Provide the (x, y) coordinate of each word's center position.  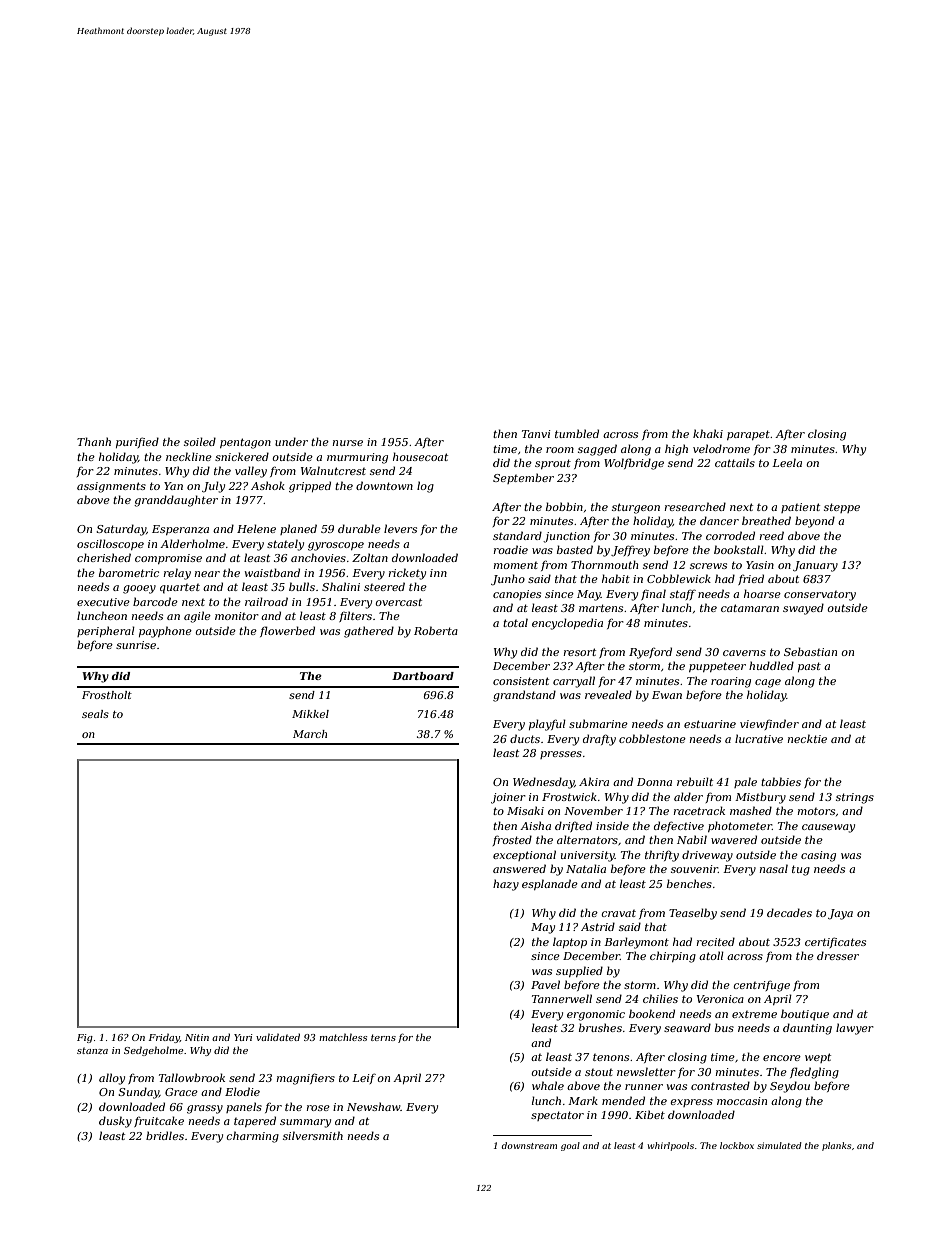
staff (683, 594)
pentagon (245, 443)
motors (816, 811)
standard (517, 535)
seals (95, 714)
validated (278, 1037)
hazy (506, 885)
